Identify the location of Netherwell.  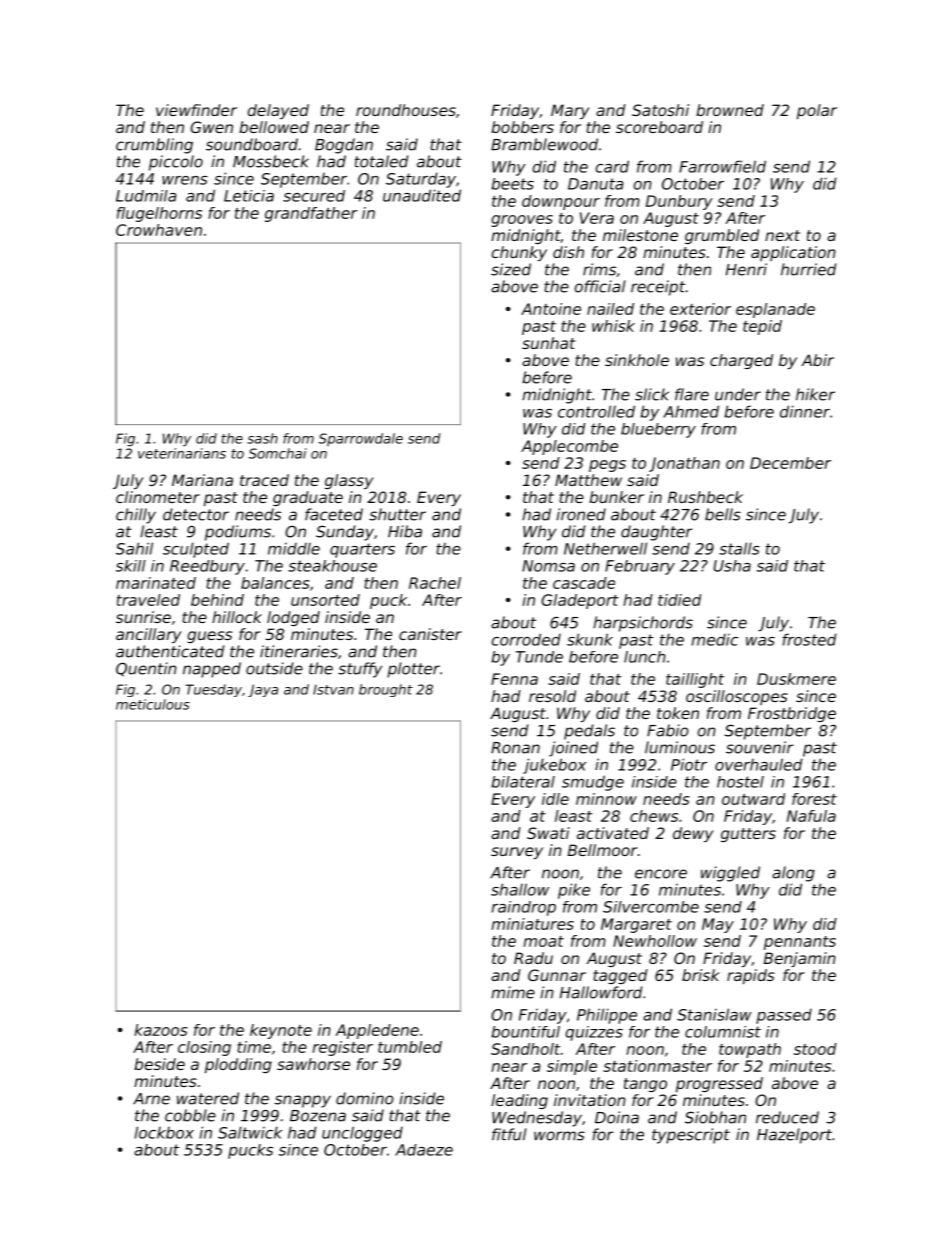
(605, 548).
